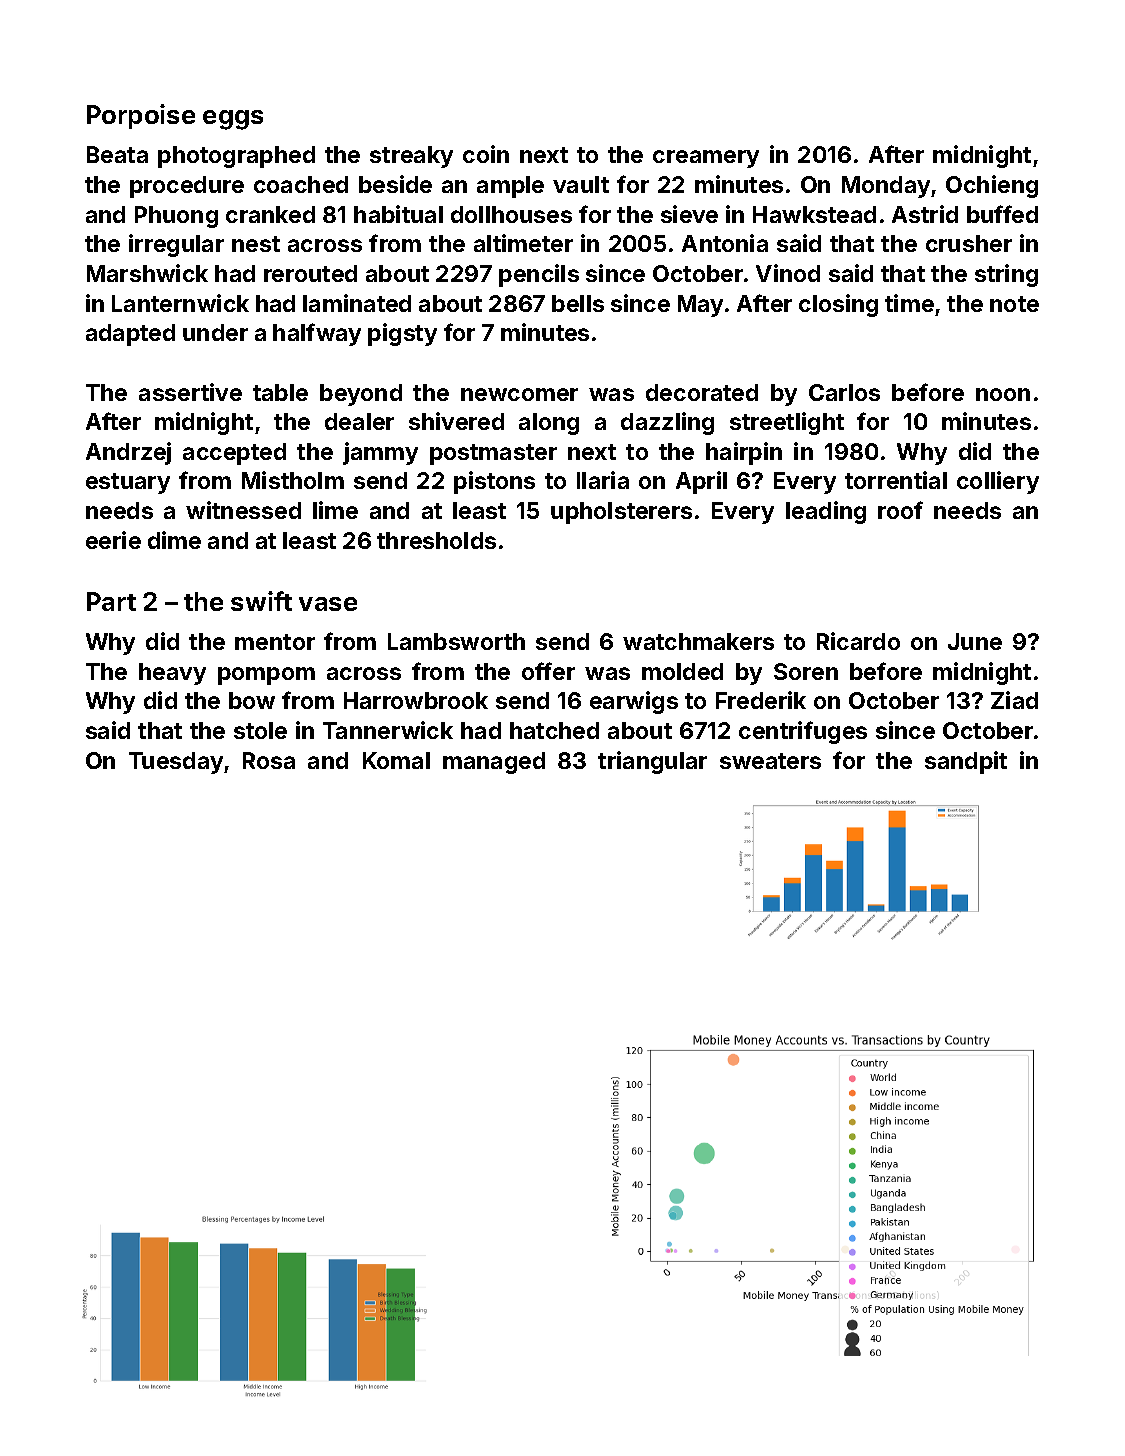 The height and width of the image is (1456, 1125). I want to click on streetlight, so click(787, 423).
